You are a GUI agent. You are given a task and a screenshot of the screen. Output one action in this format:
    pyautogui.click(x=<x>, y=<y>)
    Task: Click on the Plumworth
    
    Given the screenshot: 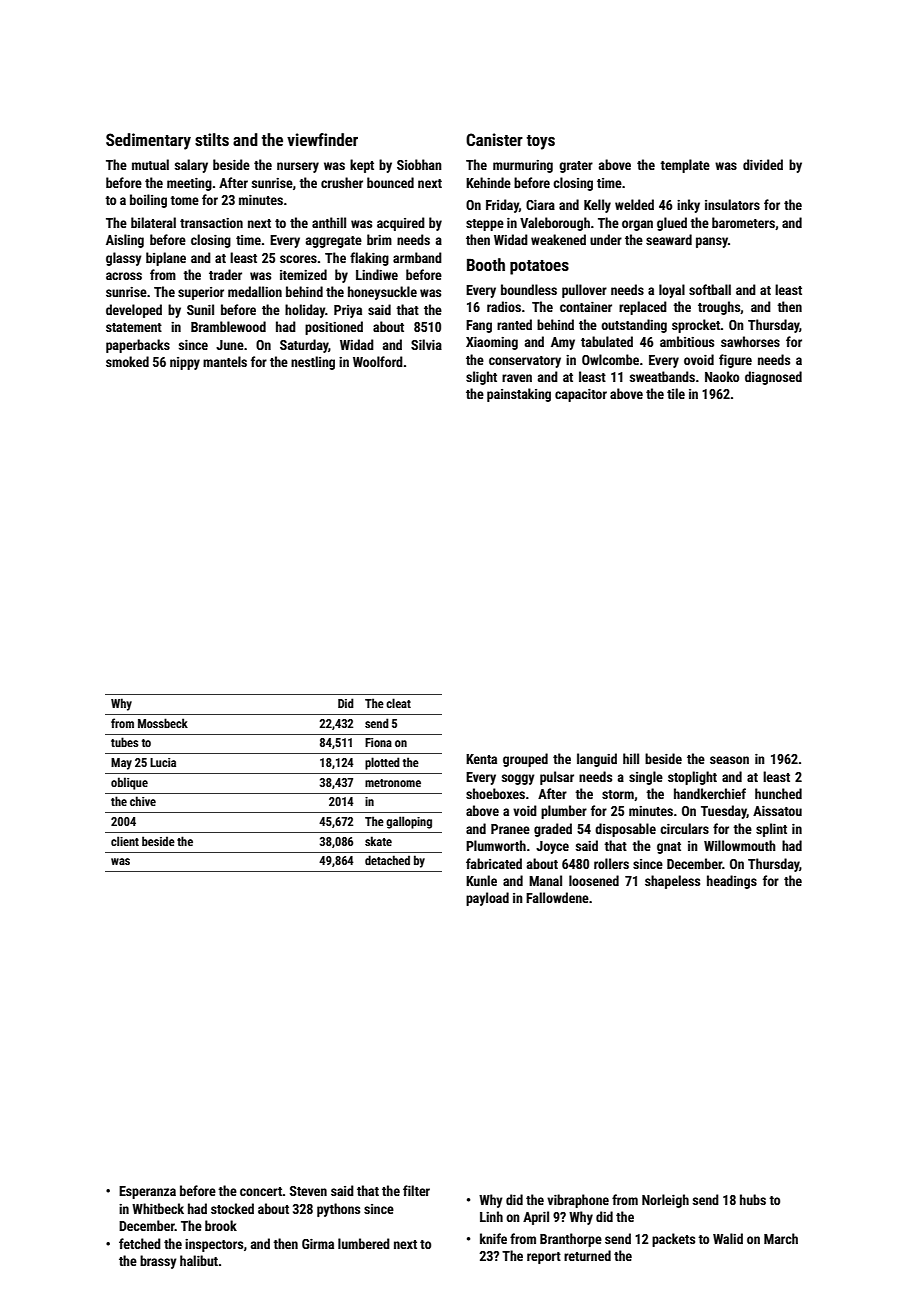 What is the action you would take?
    pyautogui.click(x=496, y=845)
